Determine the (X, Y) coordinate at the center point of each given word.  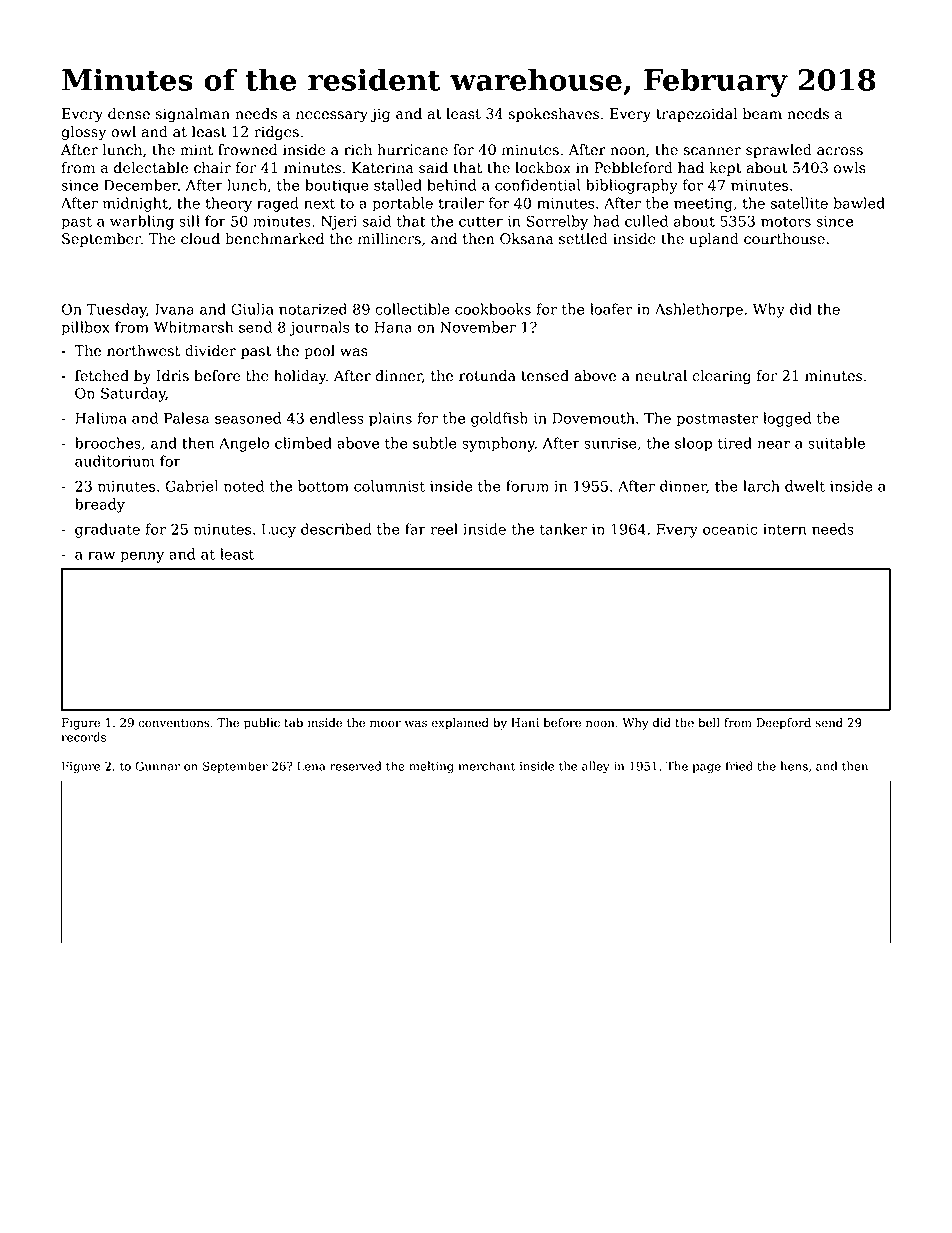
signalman (193, 115)
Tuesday (116, 310)
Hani (525, 723)
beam (762, 114)
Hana (393, 327)
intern (785, 529)
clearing (721, 377)
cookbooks (493, 309)
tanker (563, 529)
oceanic (730, 529)
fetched (102, 376)
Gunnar (157, 766)
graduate (107, 530)
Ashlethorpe (699, 310)
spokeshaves (554, 115)
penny (142, 557)
